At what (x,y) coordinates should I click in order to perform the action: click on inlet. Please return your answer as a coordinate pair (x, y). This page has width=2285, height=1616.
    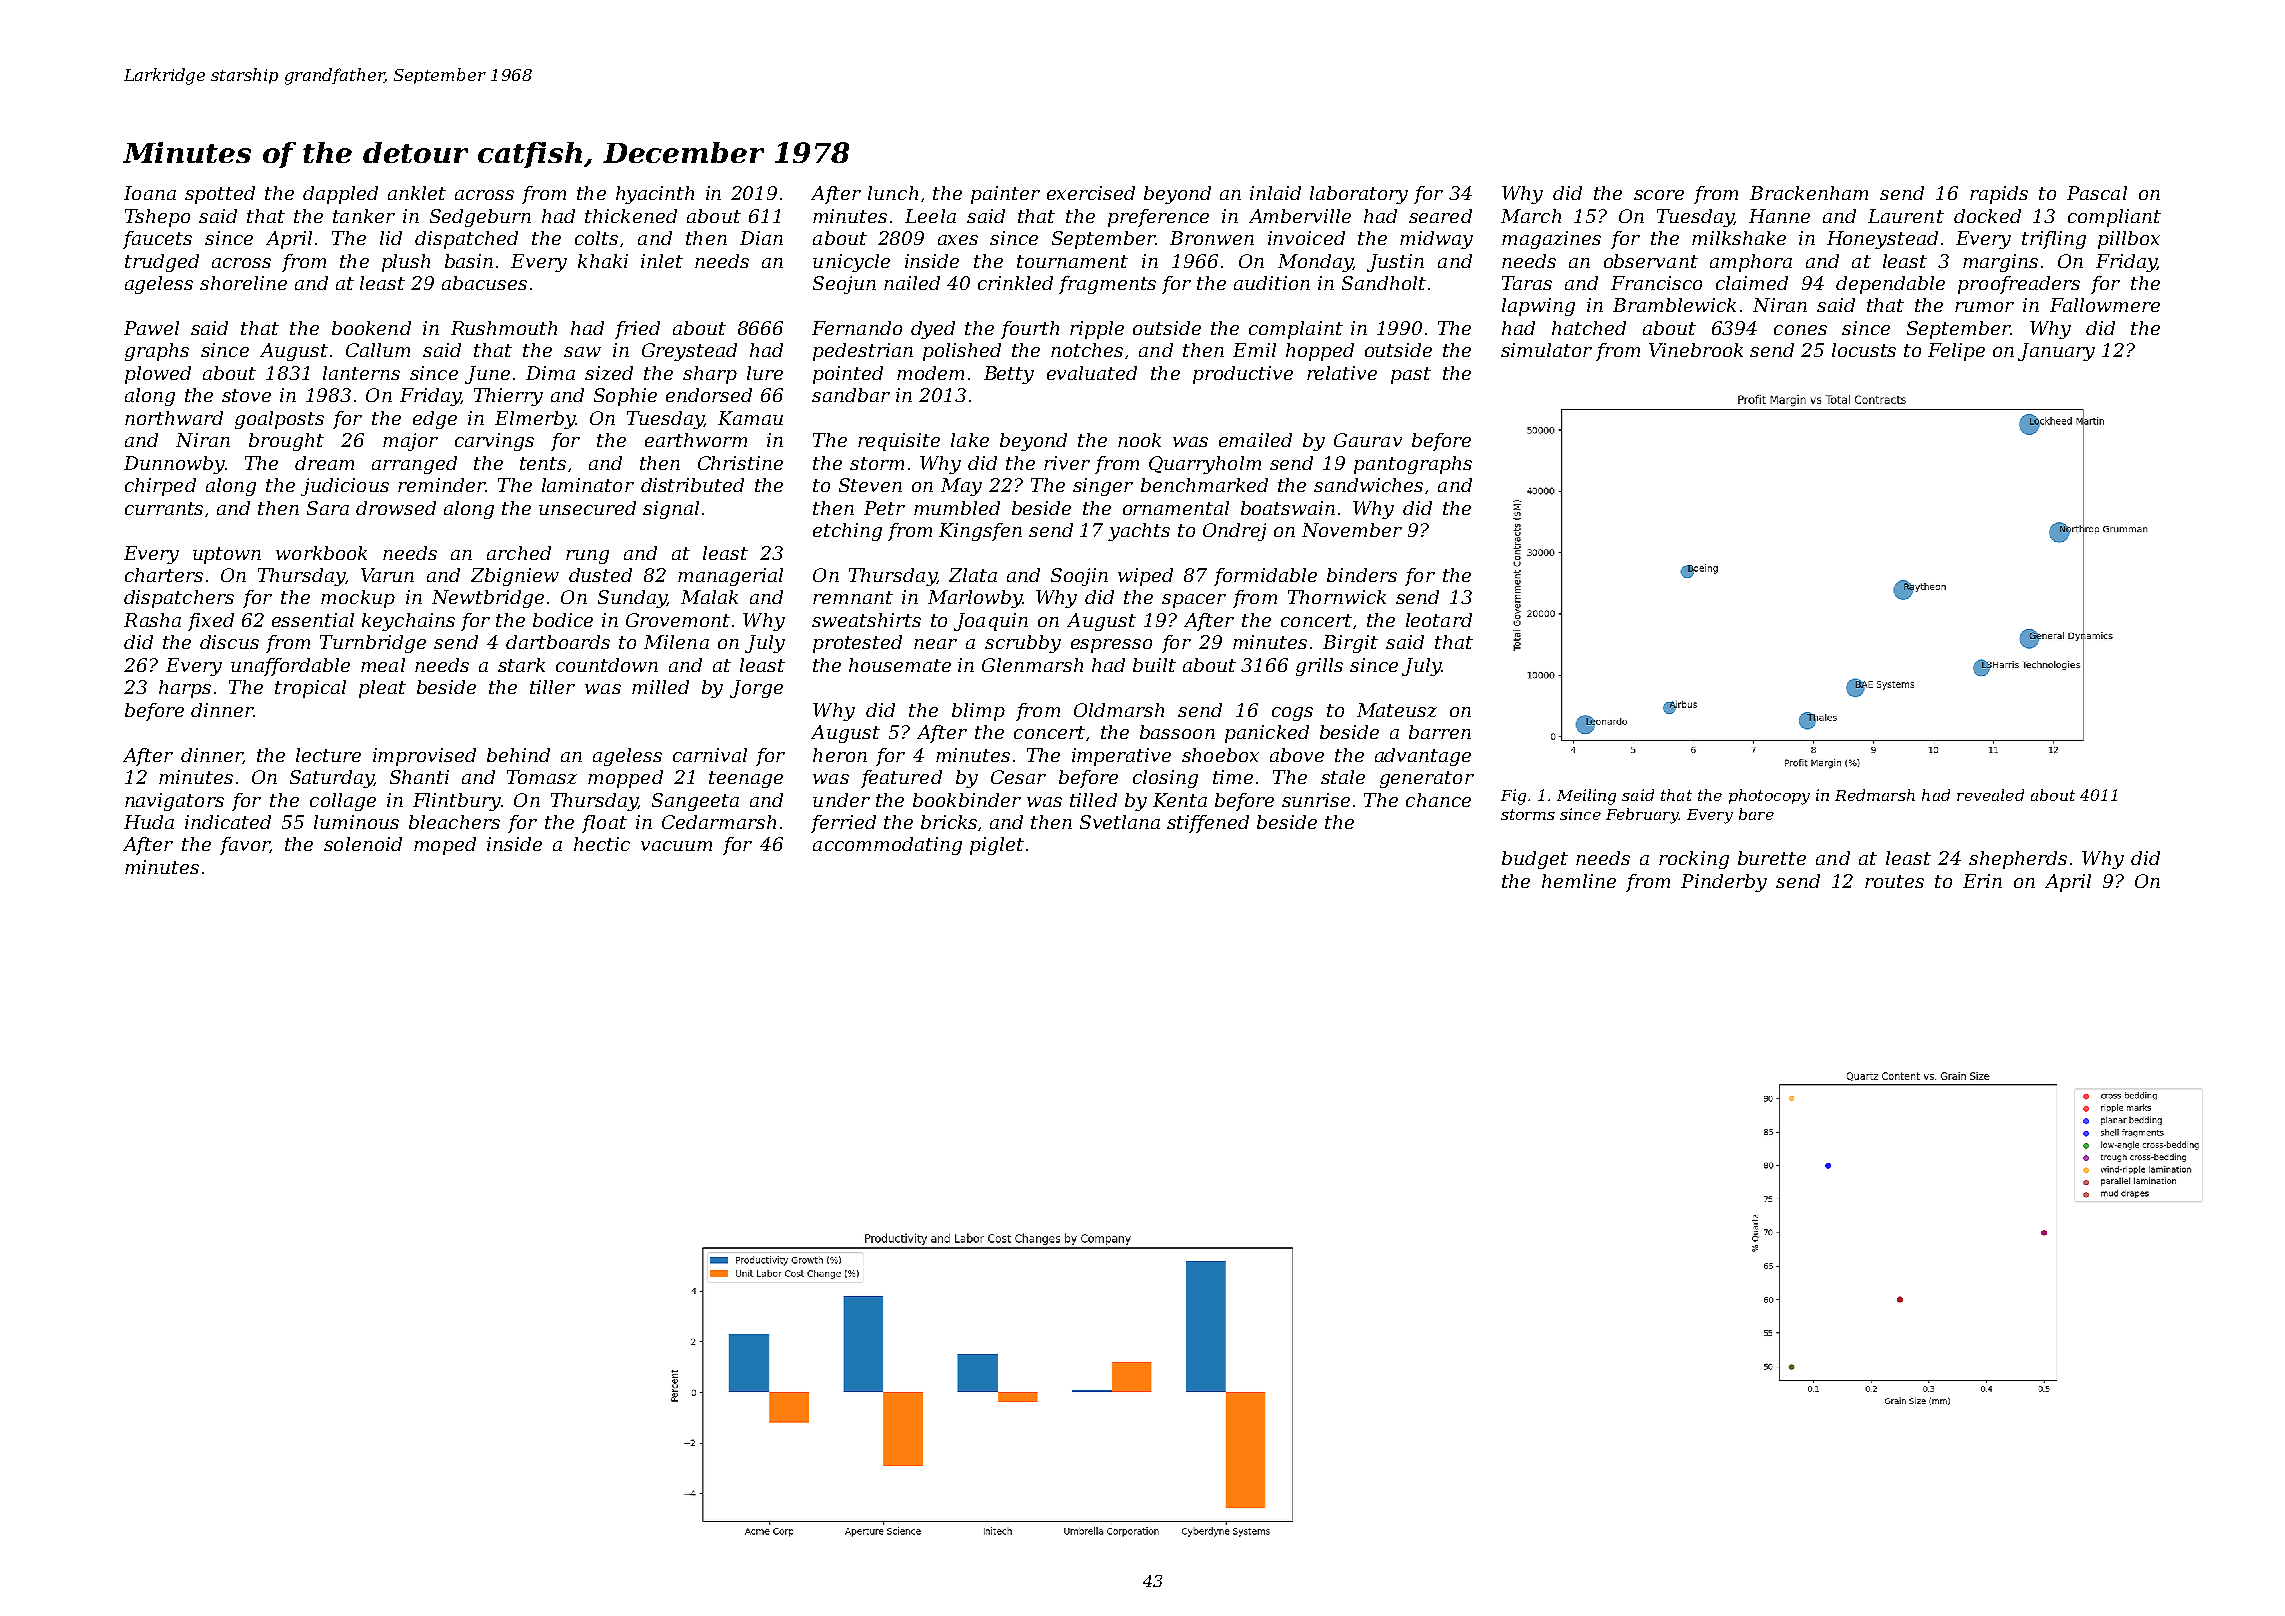
    Looking at the image, I should click on (662, 261).
